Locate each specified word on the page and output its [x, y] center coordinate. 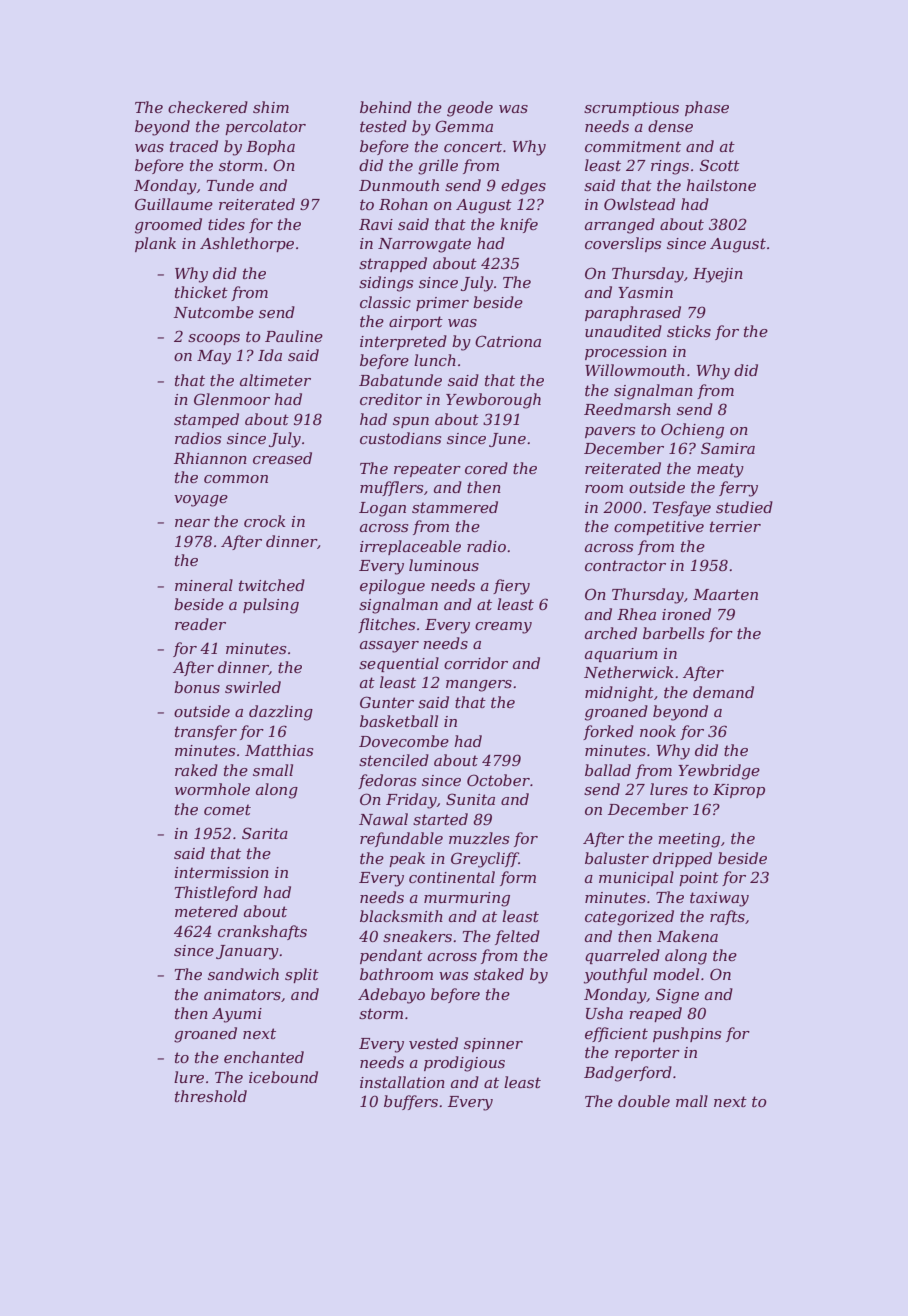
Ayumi [237, 1015]
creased [282, 458]
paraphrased [633, 313]
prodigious [464, 1064]
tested [383, 126]
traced [194, 146]
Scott [720, 165]
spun [411, 422]
